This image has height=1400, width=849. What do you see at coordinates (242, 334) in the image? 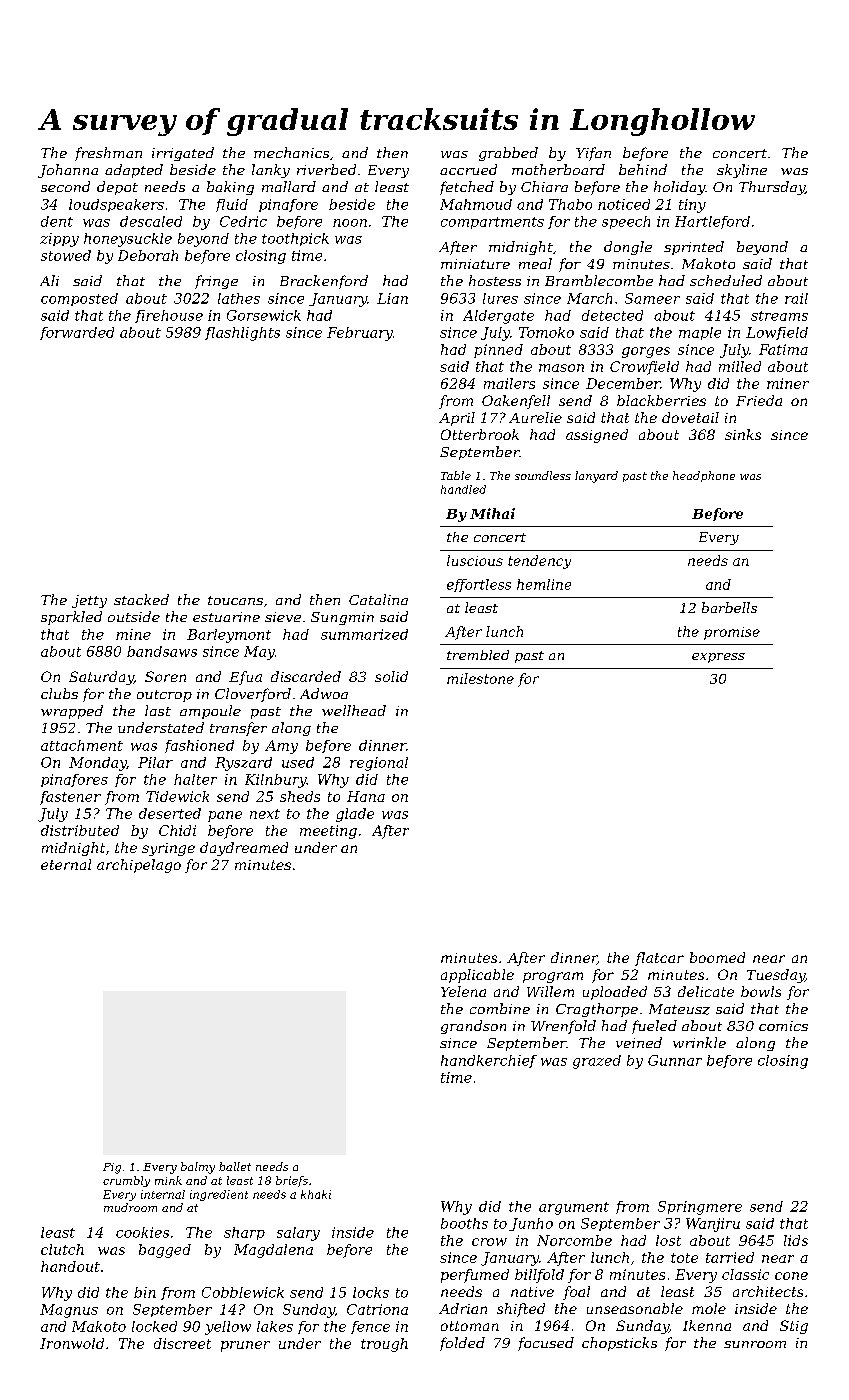
I see `flashlights` at bounding box center [242, 334].
